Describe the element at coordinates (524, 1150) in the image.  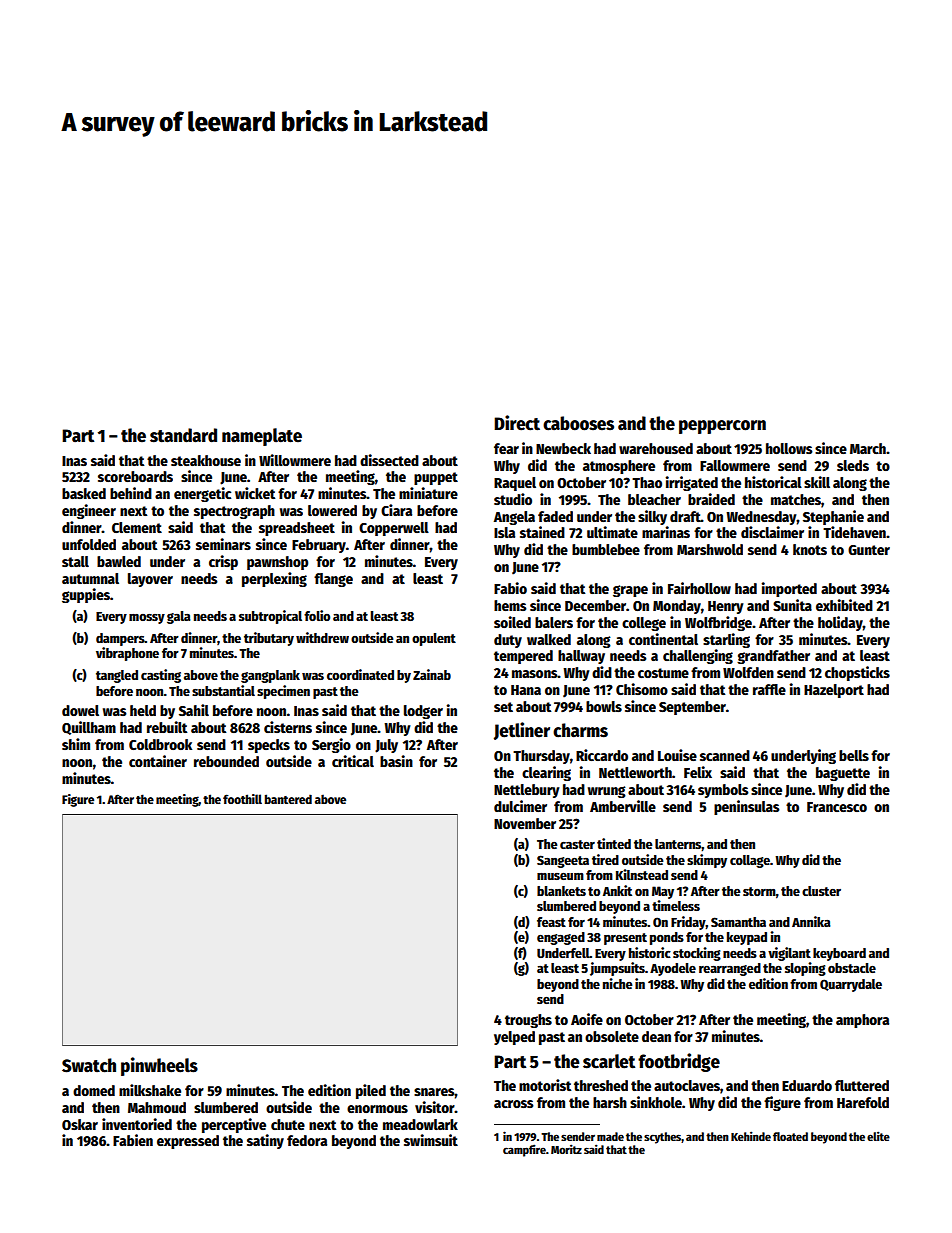
I see `campfire` at that location.
